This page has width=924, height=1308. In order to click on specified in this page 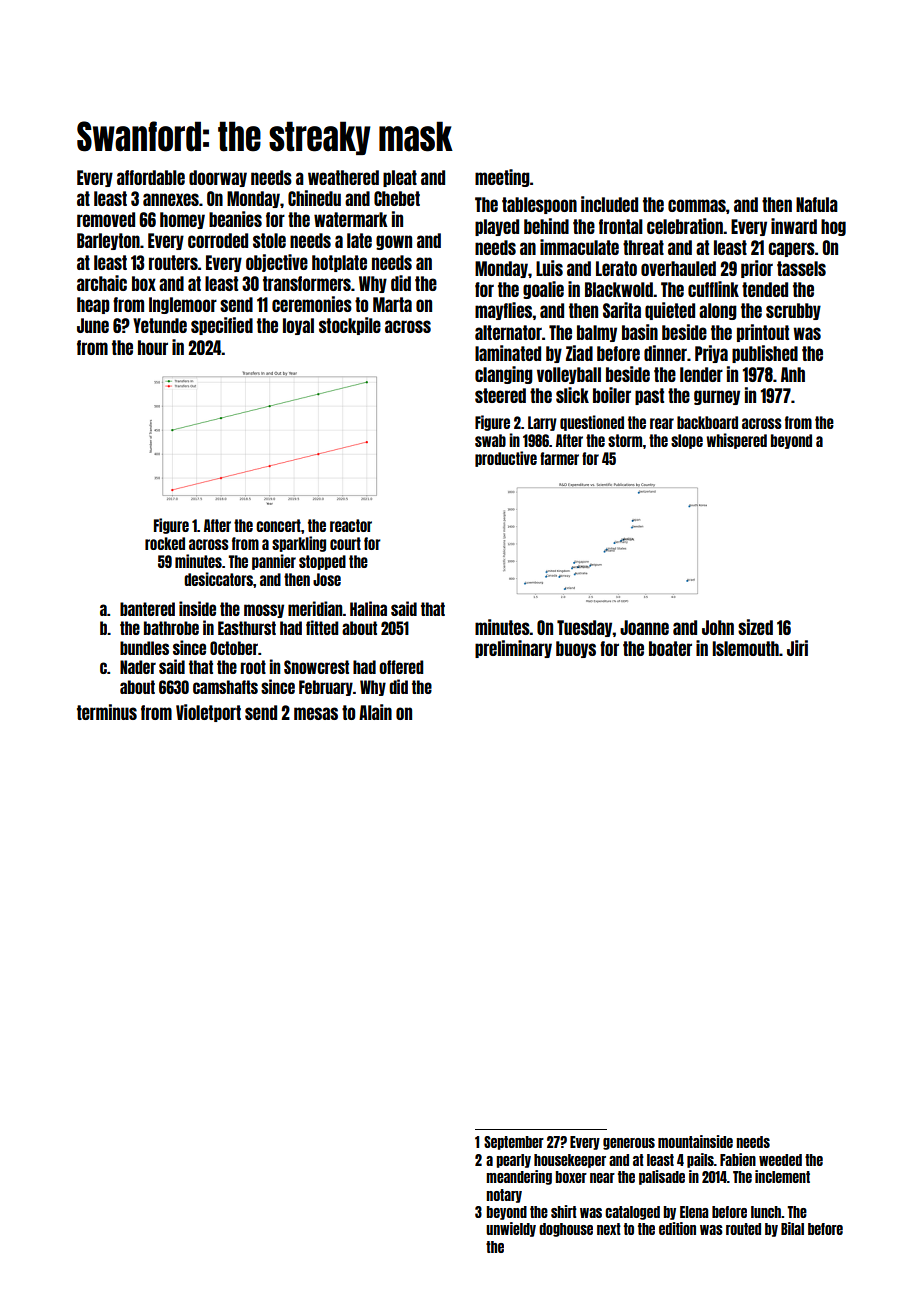, I will do `click(222, 326)`.
